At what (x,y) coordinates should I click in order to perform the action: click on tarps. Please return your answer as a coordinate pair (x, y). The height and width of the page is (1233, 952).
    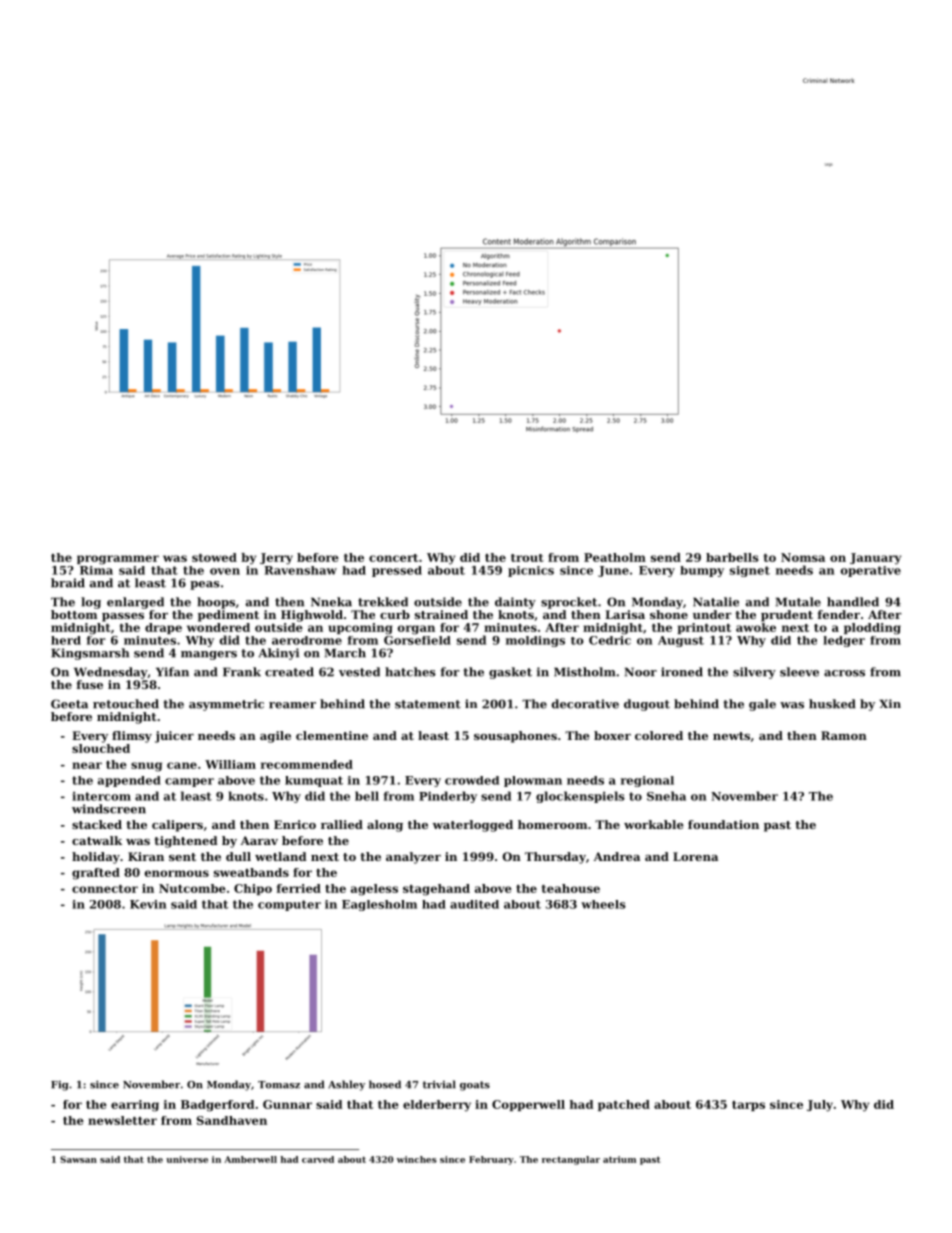
    Looking at the image, I should click on (748, 1106).
